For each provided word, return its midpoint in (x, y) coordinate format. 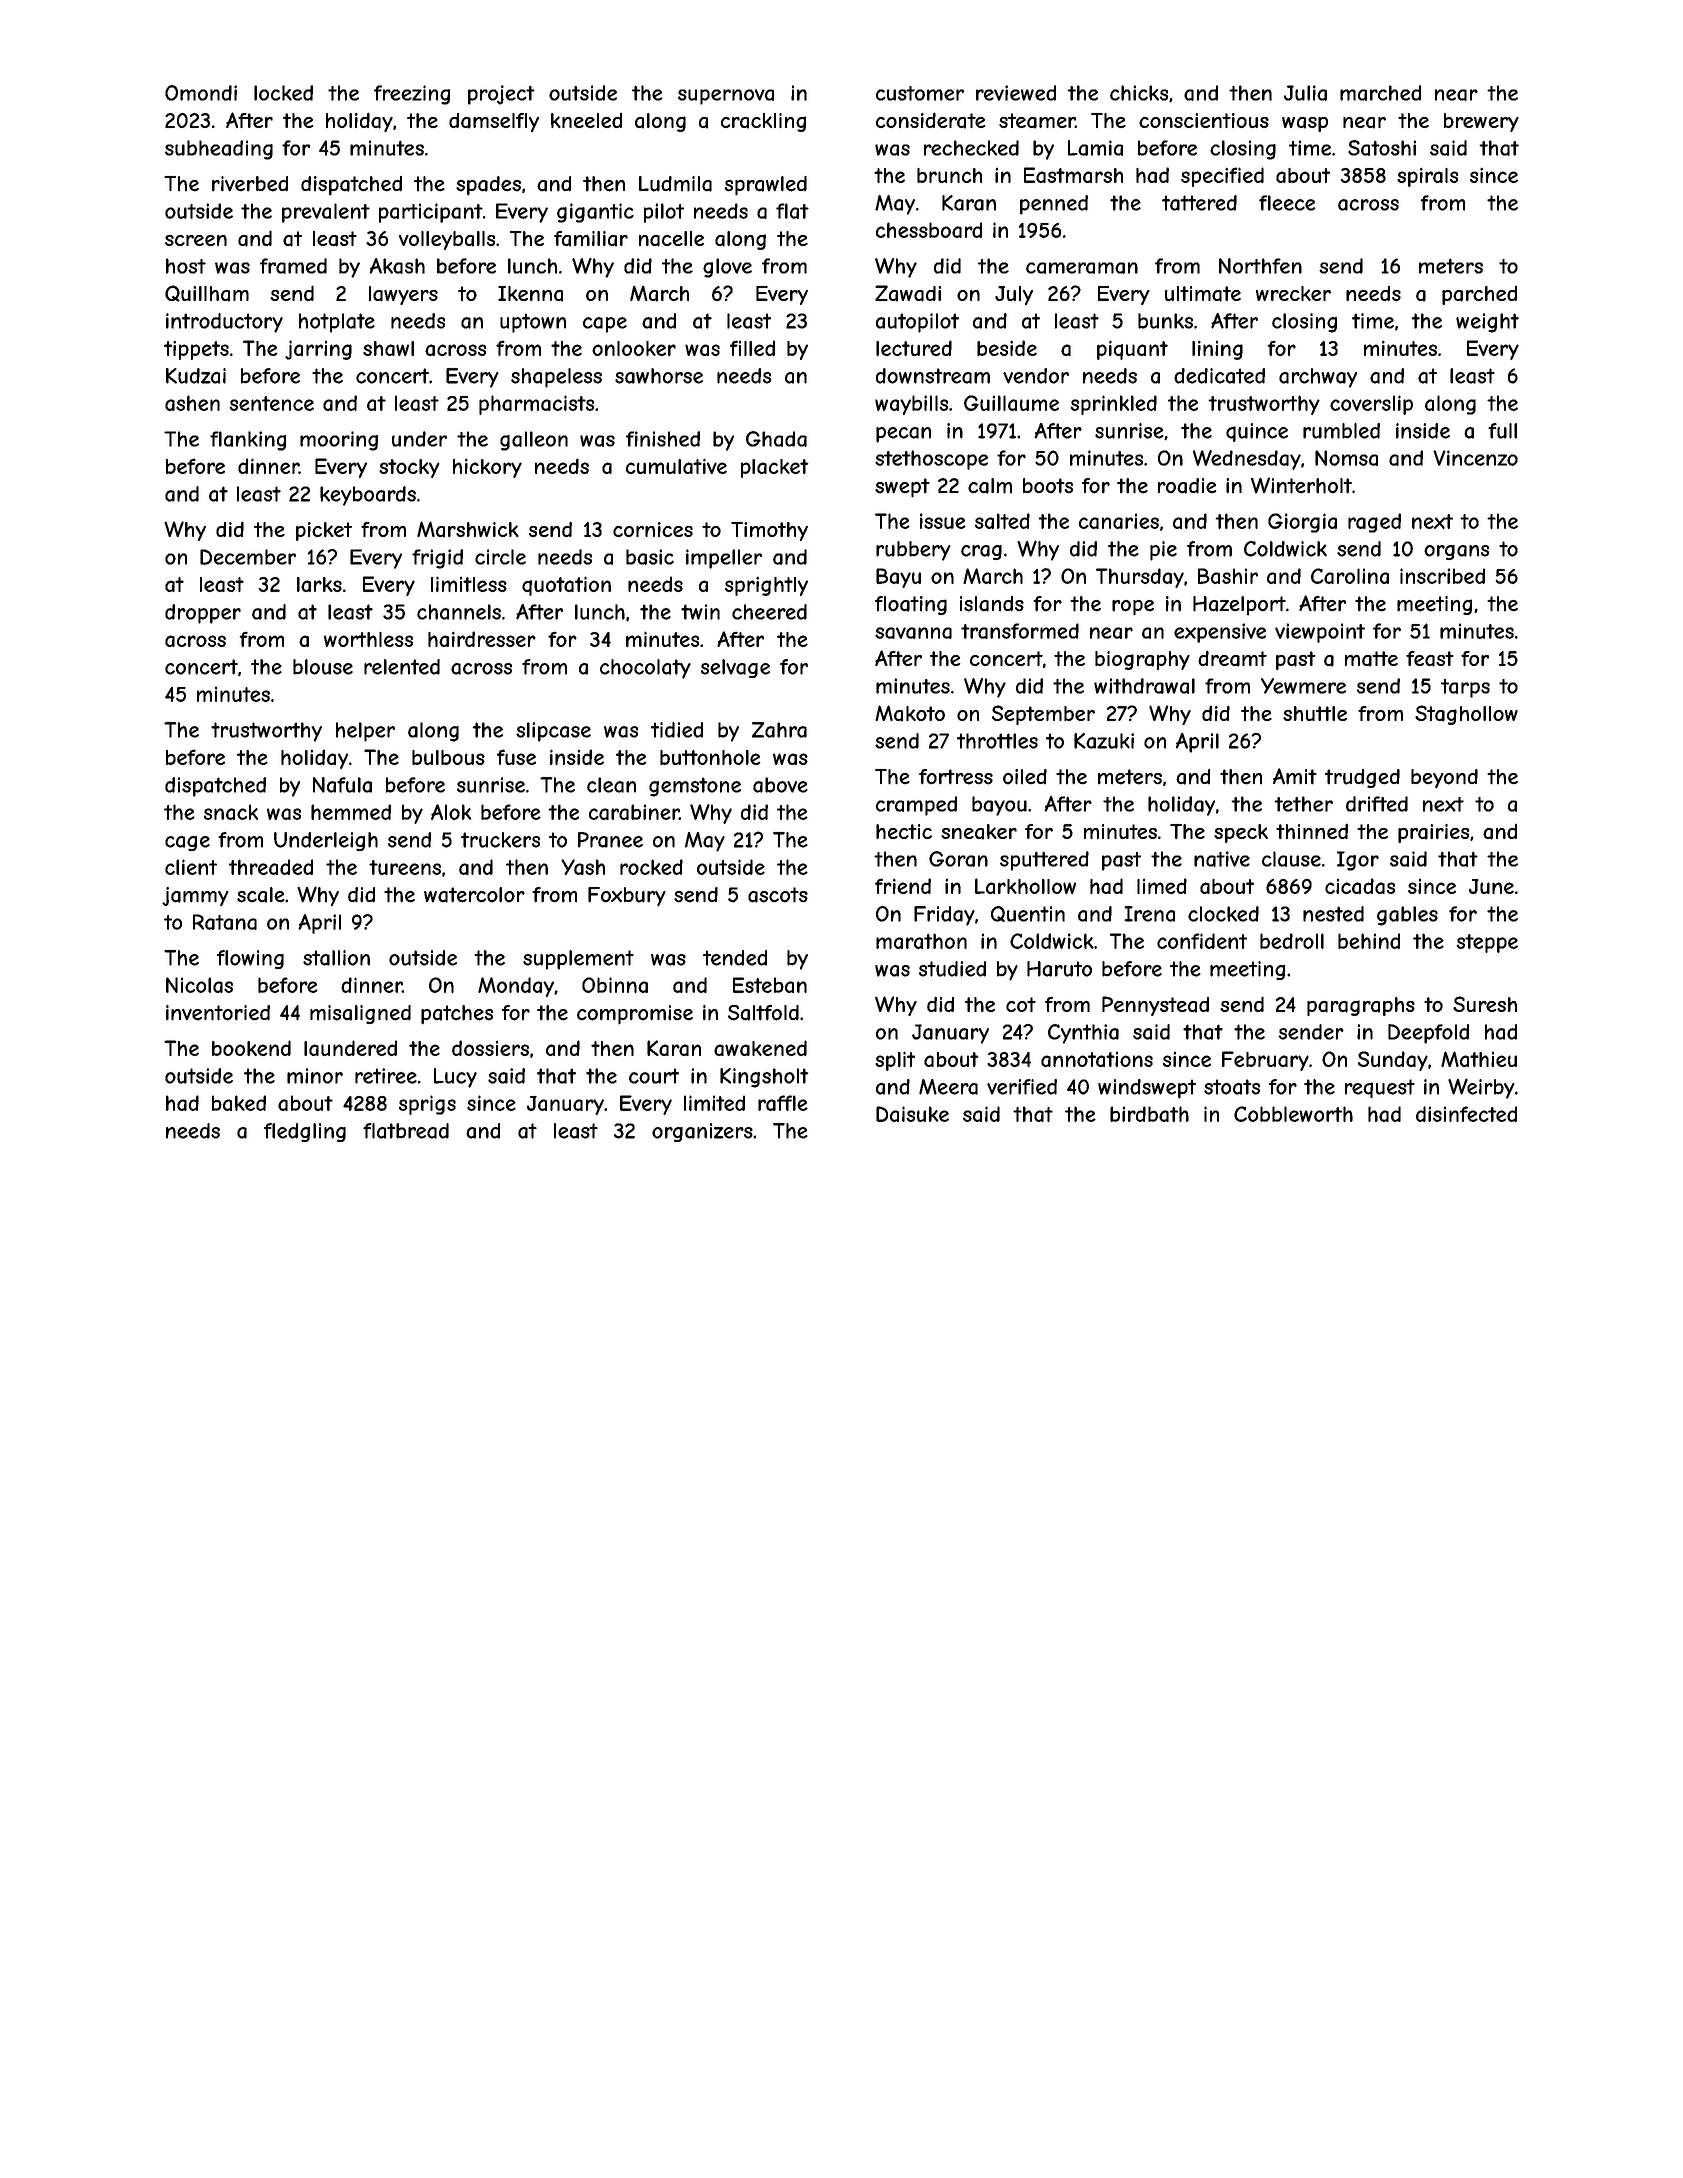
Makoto (910, 713)
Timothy (769, 531)
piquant (1132, 350)
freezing (412, 95)
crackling (763, 122)
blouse (323, 667)
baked (239, 1103)
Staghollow (1466, 715)
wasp (1305, 124)
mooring (339, 441)
